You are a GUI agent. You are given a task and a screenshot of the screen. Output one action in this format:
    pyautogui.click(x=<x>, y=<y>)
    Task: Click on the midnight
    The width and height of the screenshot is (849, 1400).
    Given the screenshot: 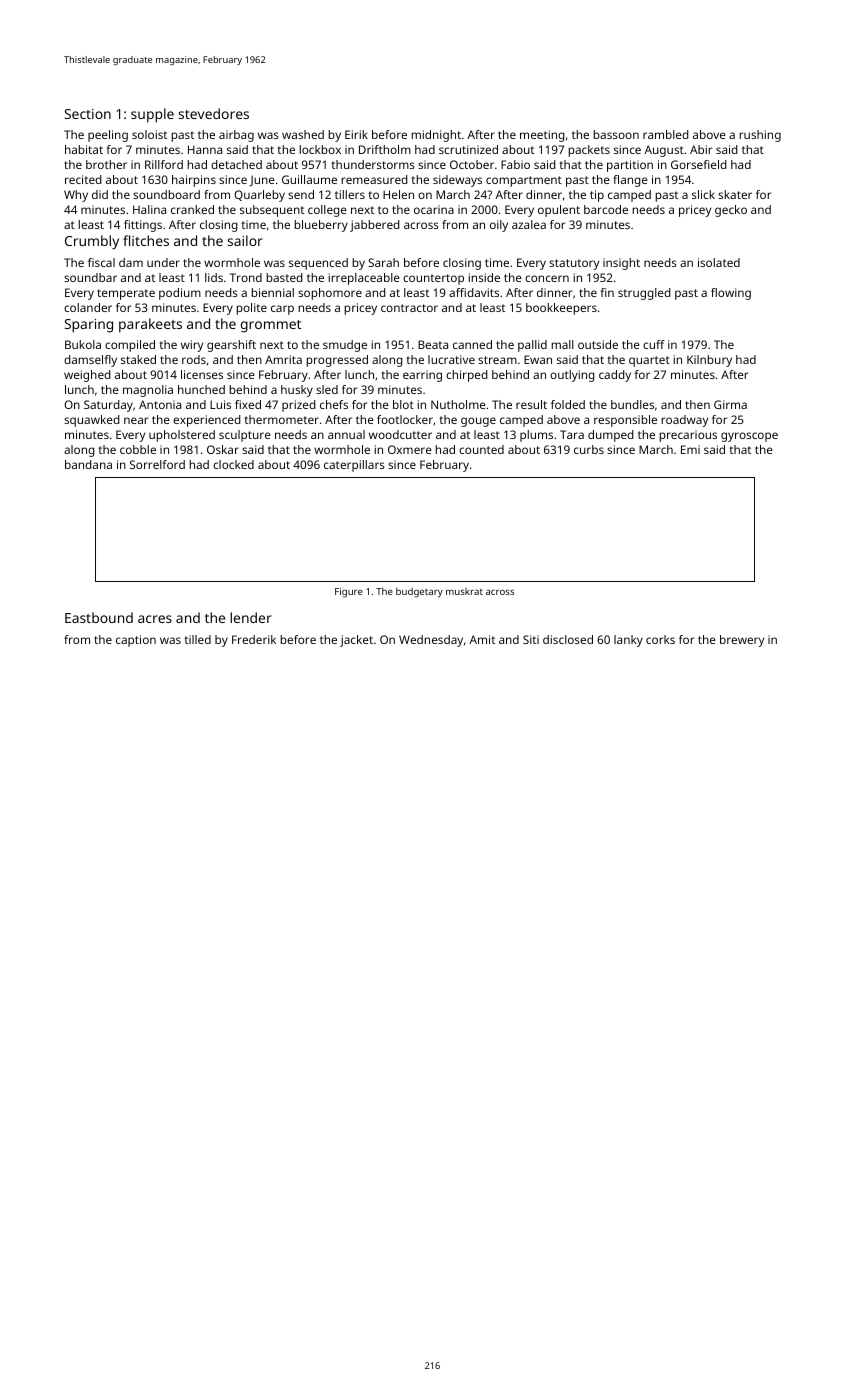 What is the action you would take?
    pyautogui.click(x=436, y=136)
